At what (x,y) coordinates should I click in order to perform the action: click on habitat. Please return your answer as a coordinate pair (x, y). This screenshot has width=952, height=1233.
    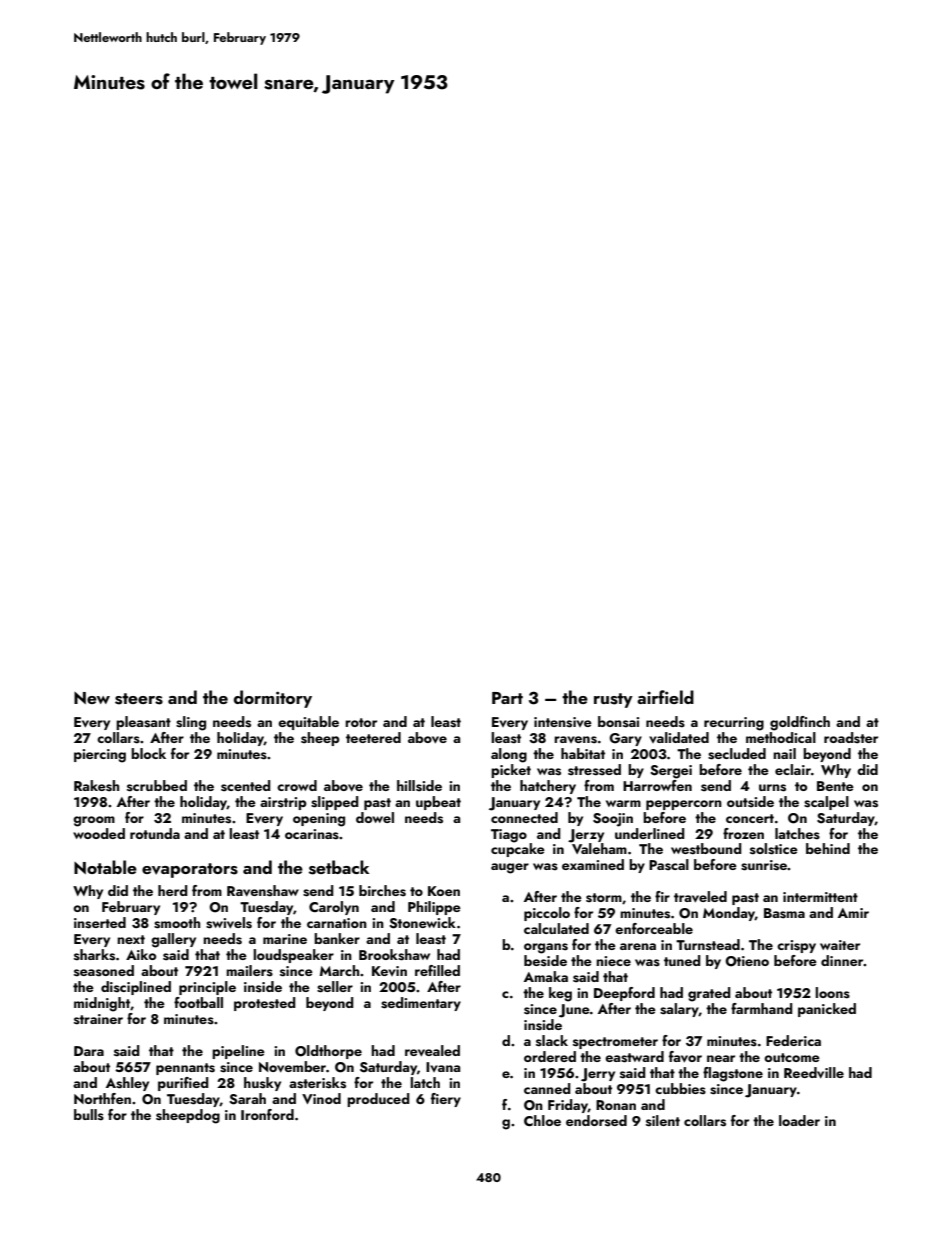
    Looking at the image, I should click on (583, 753).
